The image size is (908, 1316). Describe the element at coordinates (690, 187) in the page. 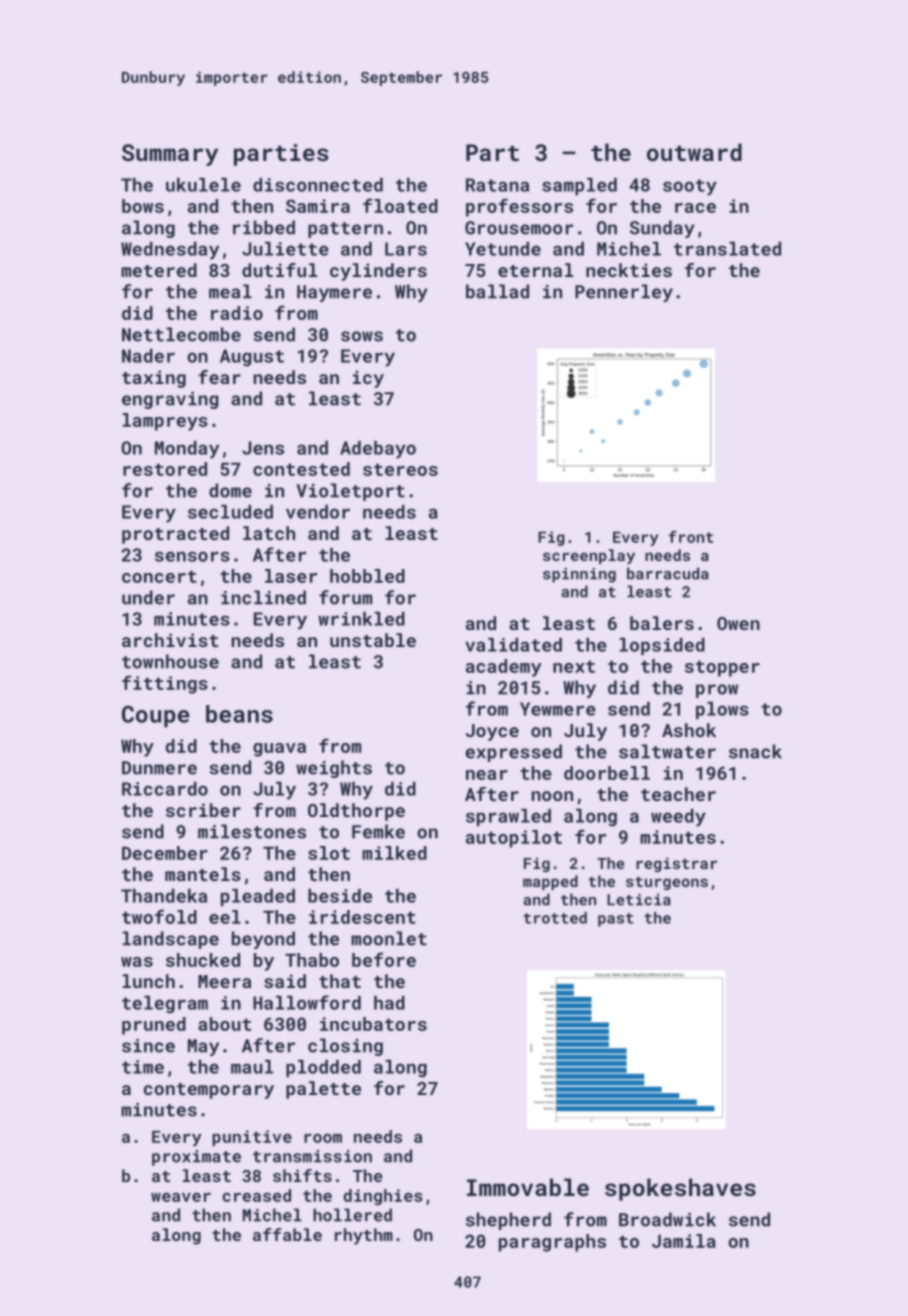

I see `sooty` at that location.
